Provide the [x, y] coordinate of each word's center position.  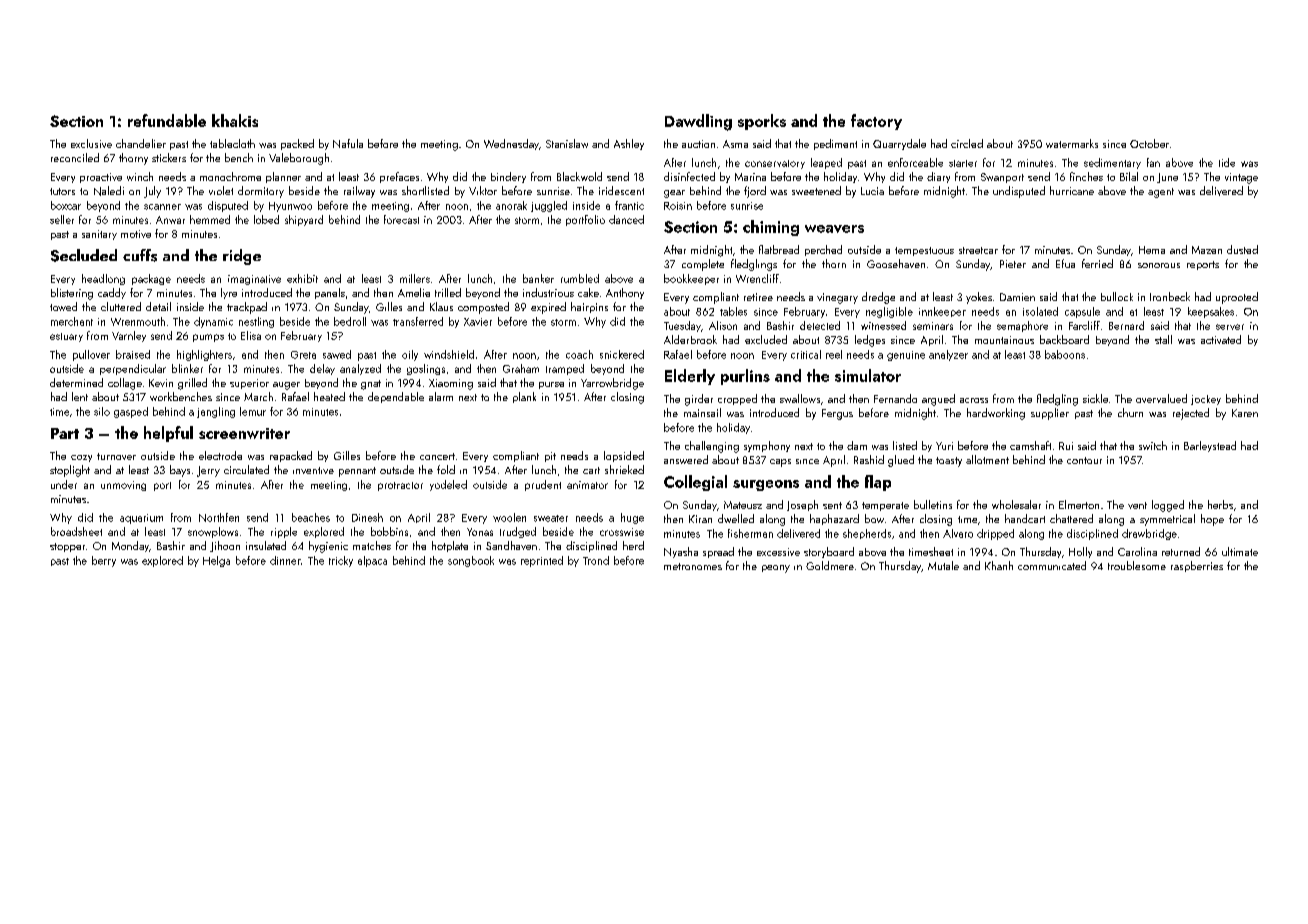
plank [524, 397]
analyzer [948, 355]
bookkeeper [691, 279]
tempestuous [924, 251]
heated [329, 396]
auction [698, 144]
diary [938, 177]
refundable [167, 120]
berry [104, 561]
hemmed [210, 219]
